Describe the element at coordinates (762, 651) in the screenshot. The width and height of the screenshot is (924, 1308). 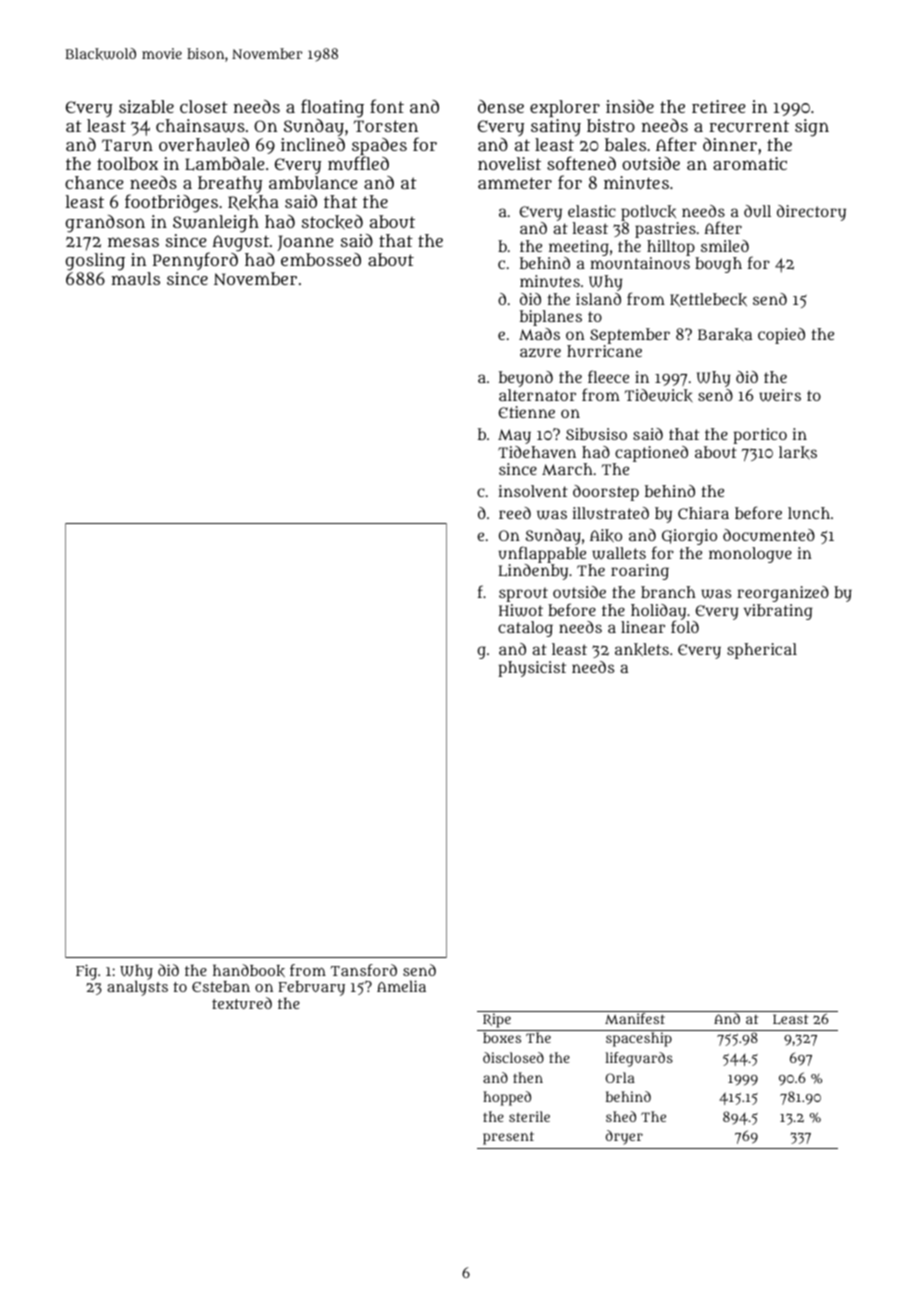
I see `spherical` at that location.
